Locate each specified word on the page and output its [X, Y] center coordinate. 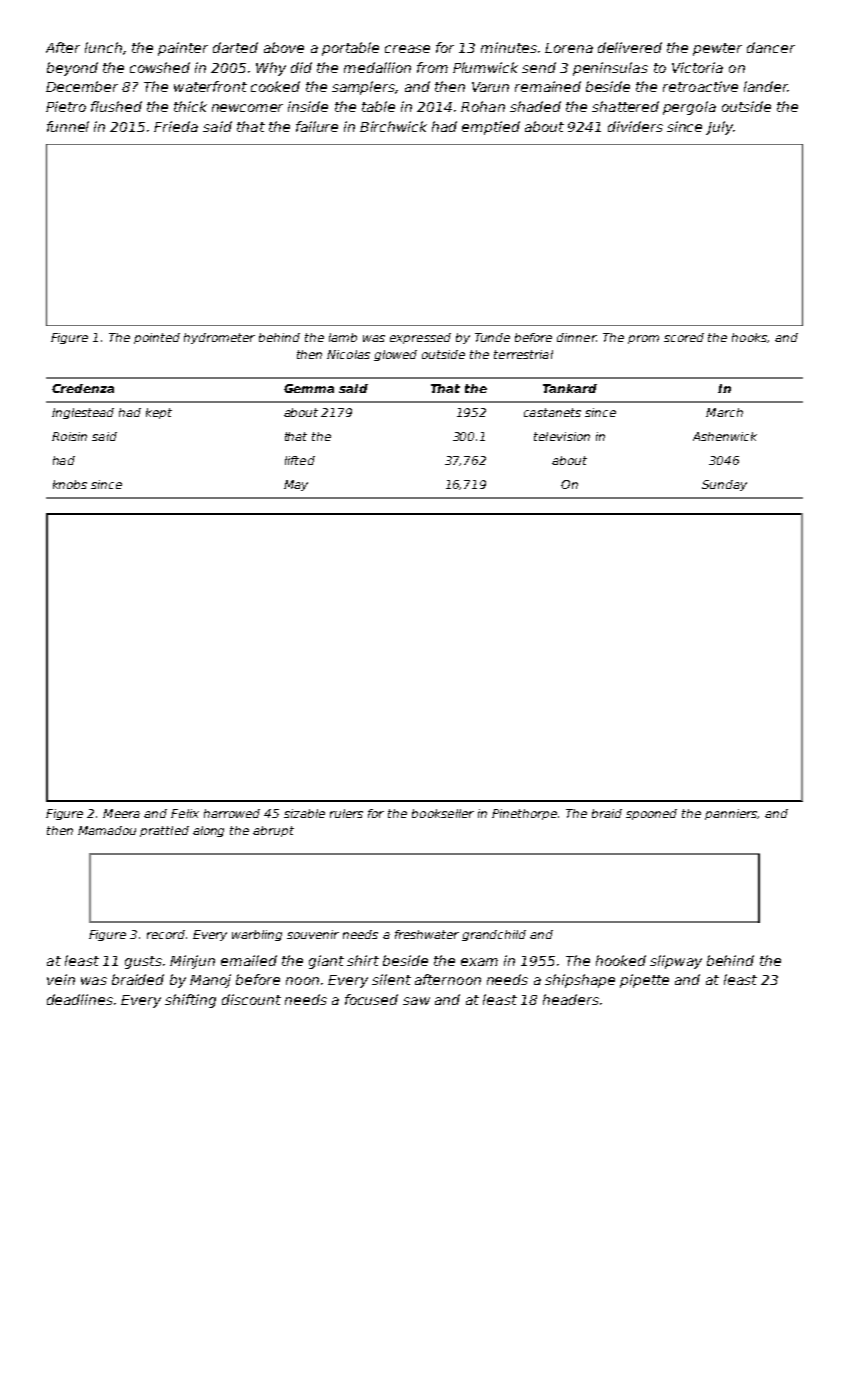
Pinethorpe [524, 814]
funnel [68, 126]
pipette [644, 981]
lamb [343, 337]
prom [643, 339]
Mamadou [107, 830]
